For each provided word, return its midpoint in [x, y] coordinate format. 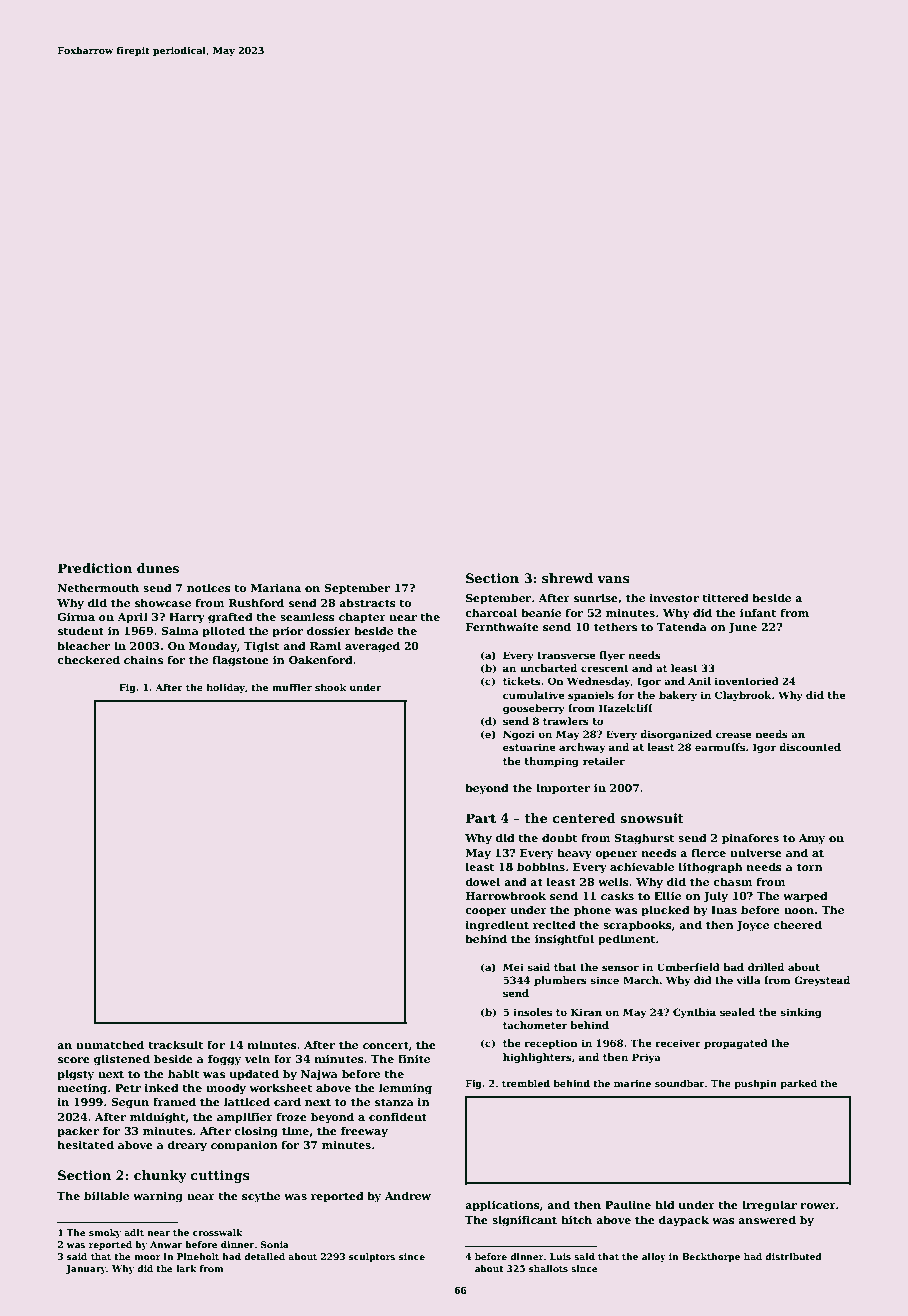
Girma [76, 617]
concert [386, 1045]
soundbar [680, 1083]
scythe [261, 1197]
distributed [793, 1256]
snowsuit [652, 818]
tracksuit [175, 1044]
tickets [522, 681]
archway [582, 748]
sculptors [372, 1257]
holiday [226, 688]
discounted [810, 747]
